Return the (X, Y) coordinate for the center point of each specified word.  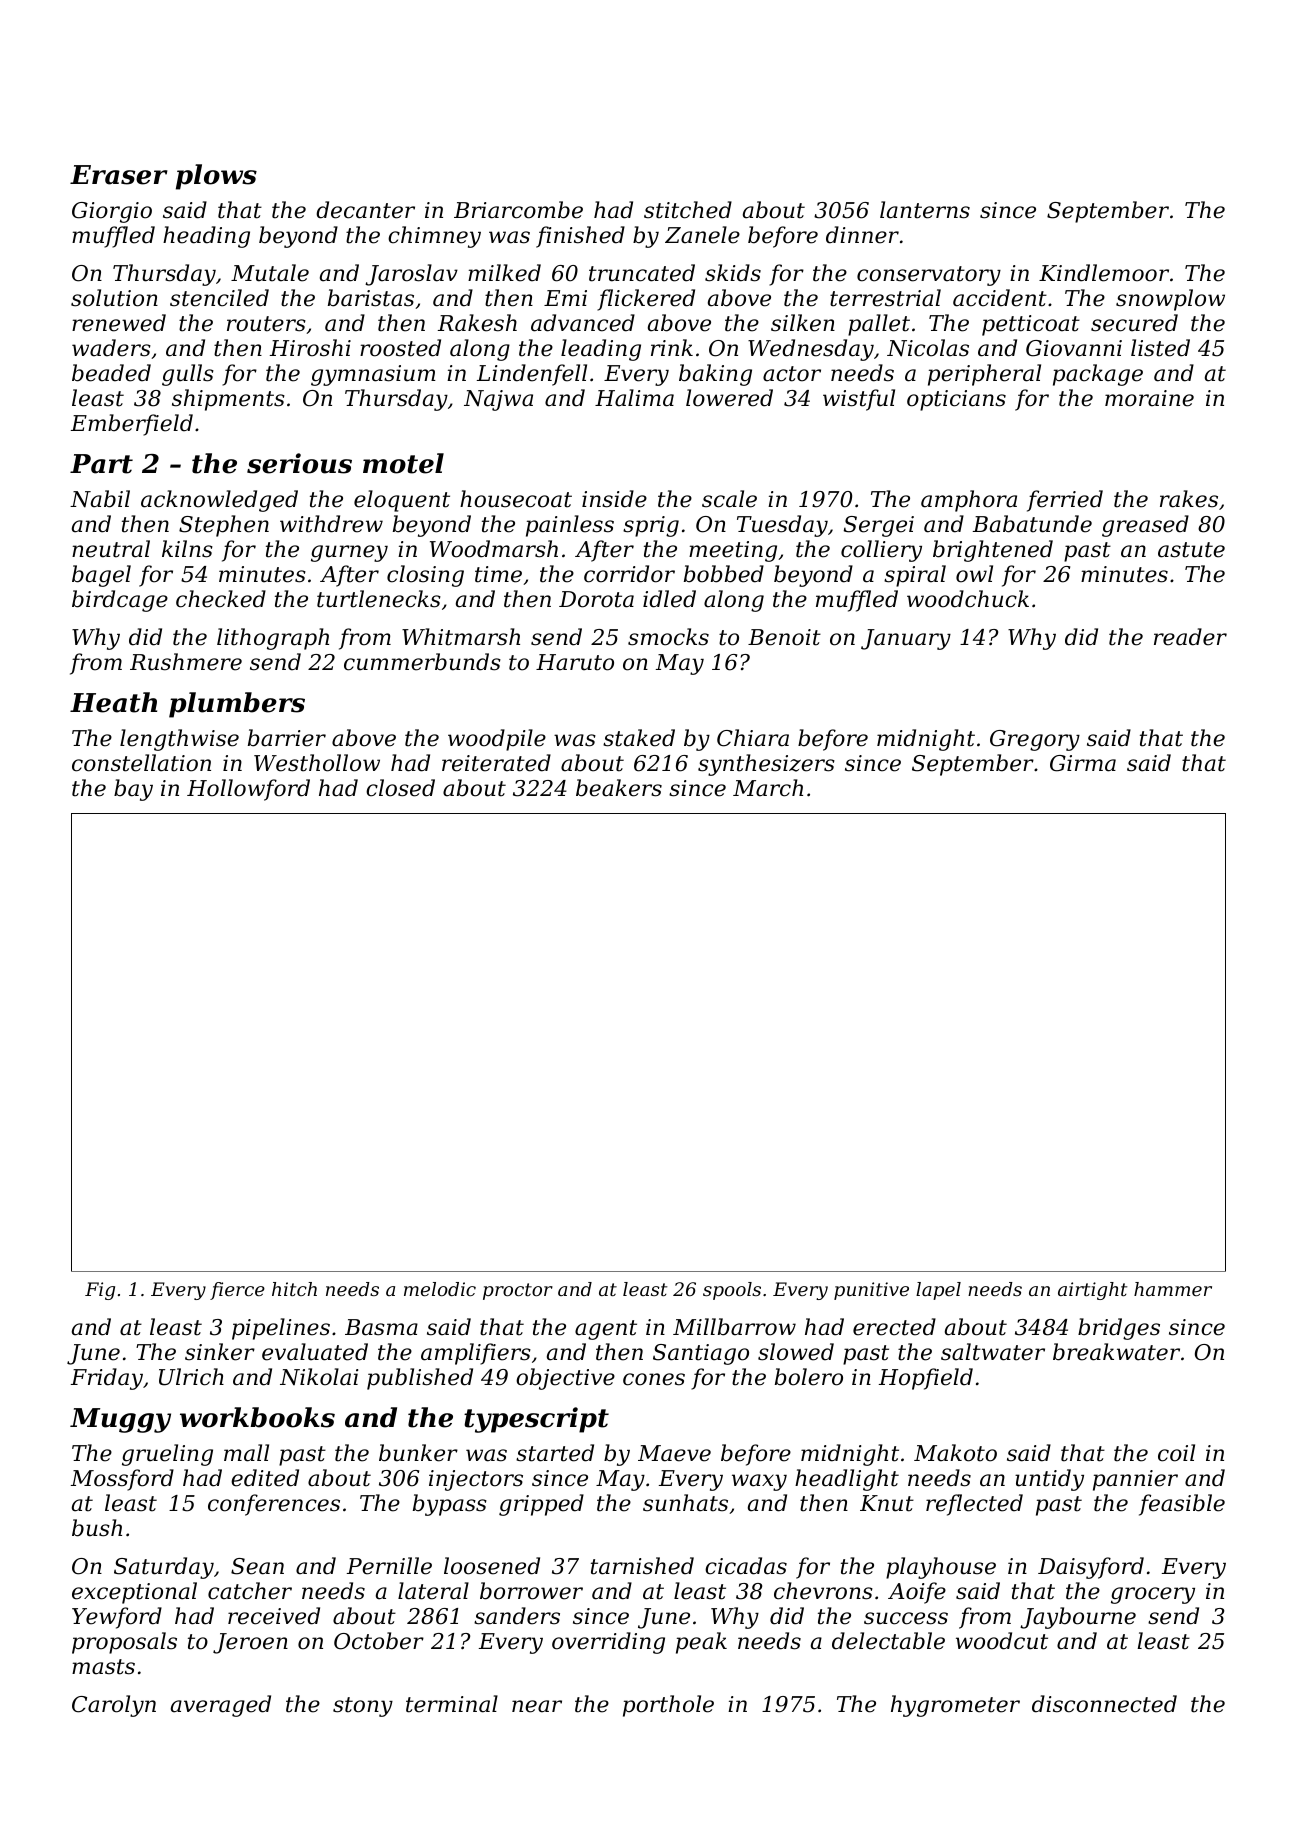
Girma (1083, 763)
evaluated (315, 1352)
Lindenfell (532, 375)
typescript (536, 1420)
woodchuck (968, 599)
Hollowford (248, 790)
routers (266, 324)
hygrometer (955, 1706)
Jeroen (250, 1643)
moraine (1149, 398)
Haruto (575, 662)
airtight (1092, 1291)
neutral (111, 549)
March (768, 788)
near (537, 1706)
